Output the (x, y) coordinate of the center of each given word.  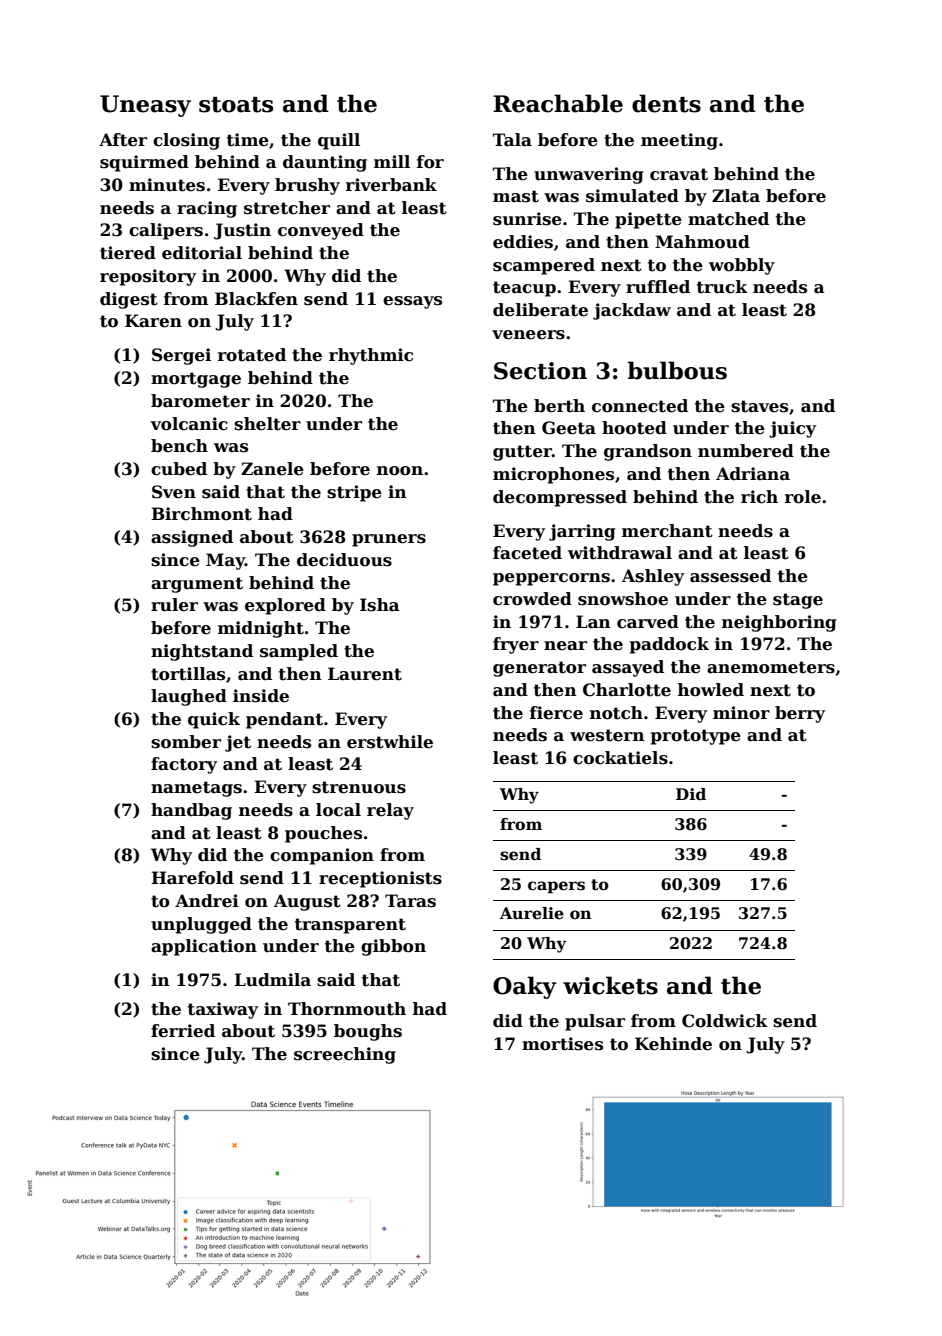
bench (179, 446)
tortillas (188, 674)
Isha (380, 605)
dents (666, 103)
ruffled (658, 287)
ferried (183, 1031)
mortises (562, 1044)
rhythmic (371, 356)
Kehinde (673, 1044)
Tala (512, 140)
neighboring (779, 623)
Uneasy (145, 106)
